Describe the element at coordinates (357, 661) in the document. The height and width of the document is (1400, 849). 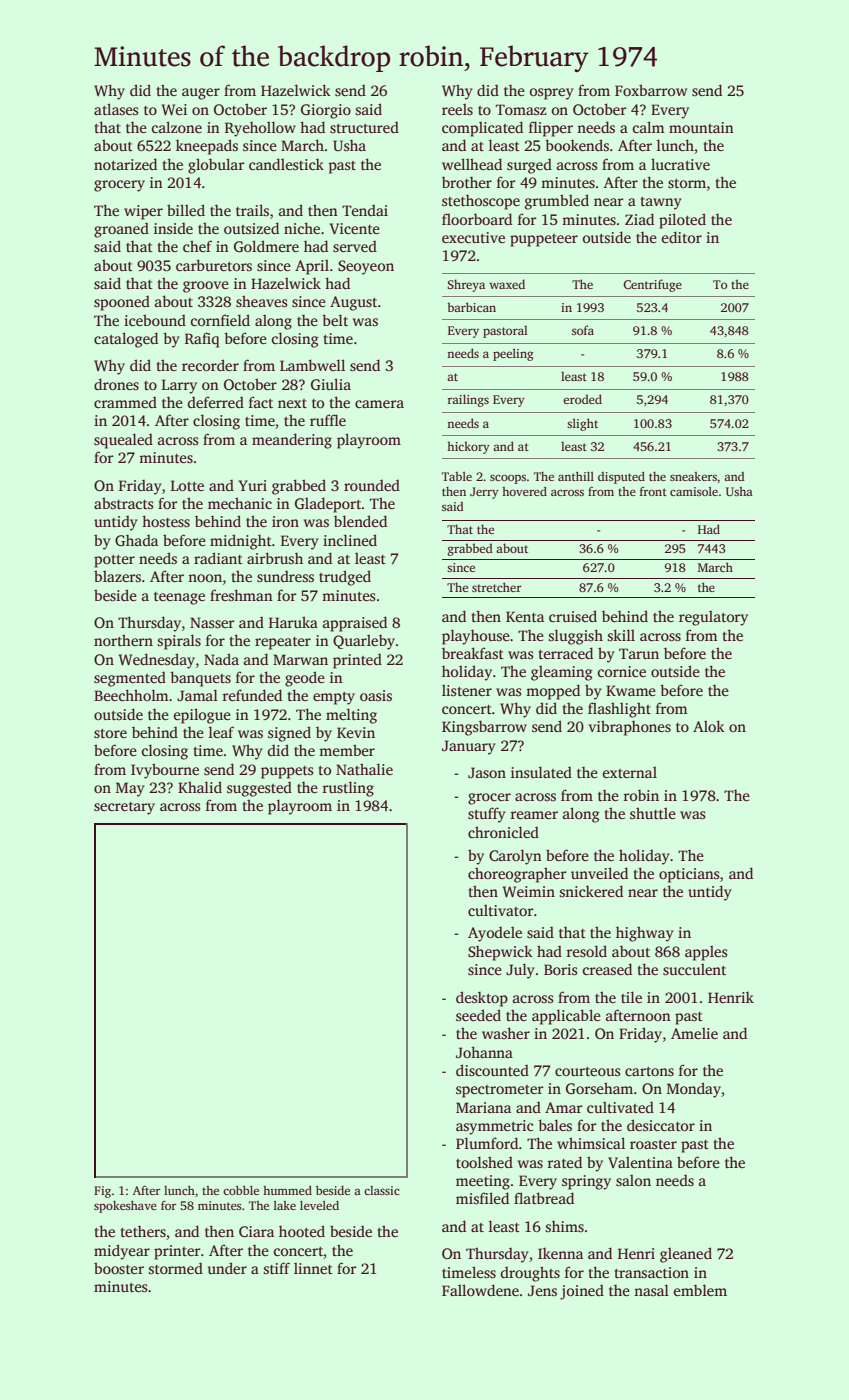
I see `printed` at that location.
